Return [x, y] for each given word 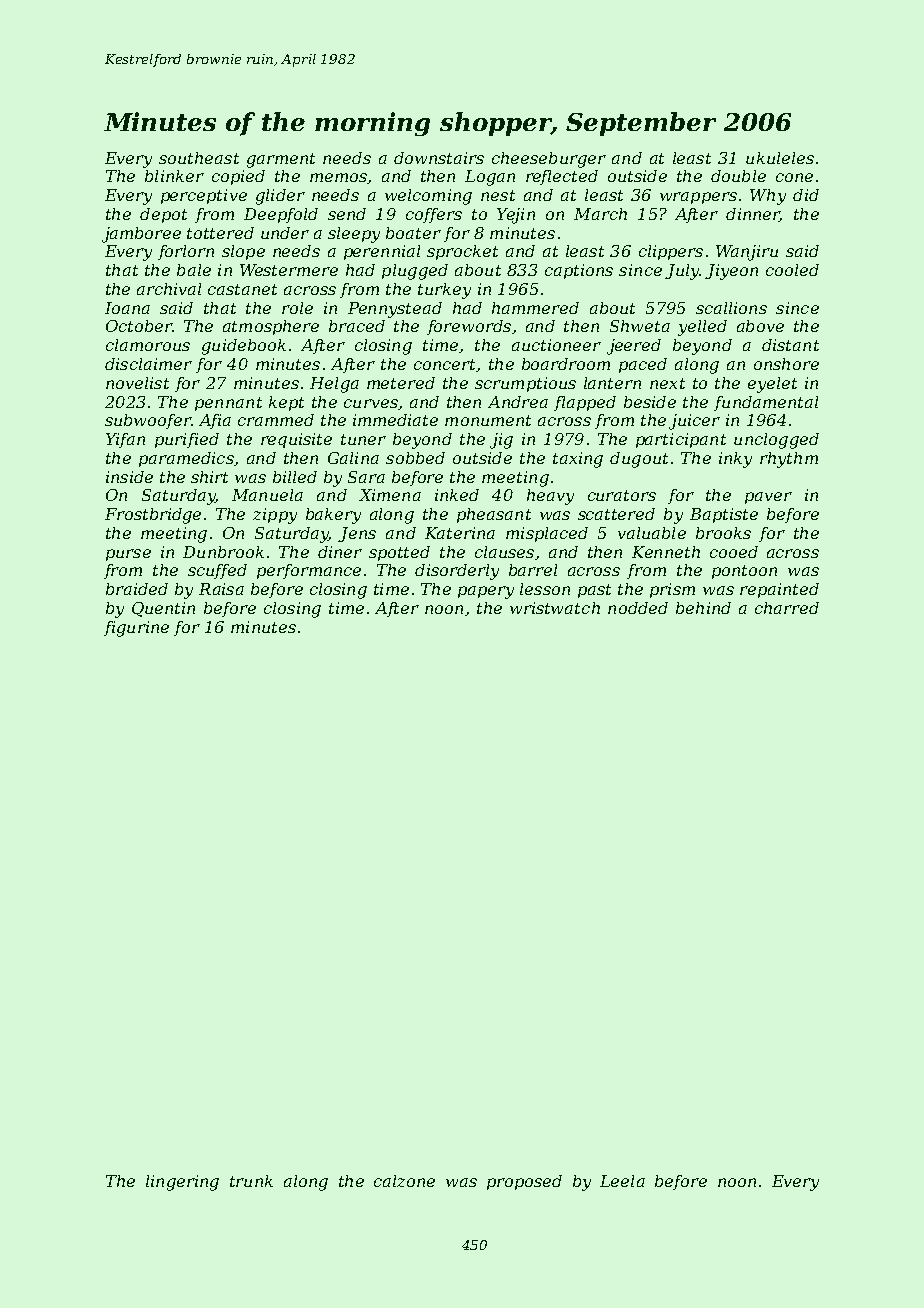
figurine [136, 629]
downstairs [439, 158]
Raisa [221, 589]
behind [703, 608]
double [738, 176]
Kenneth [666, 552]
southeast [199, 158]
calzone [404, 1181]
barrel [533, 570]
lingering [182, 1183]
